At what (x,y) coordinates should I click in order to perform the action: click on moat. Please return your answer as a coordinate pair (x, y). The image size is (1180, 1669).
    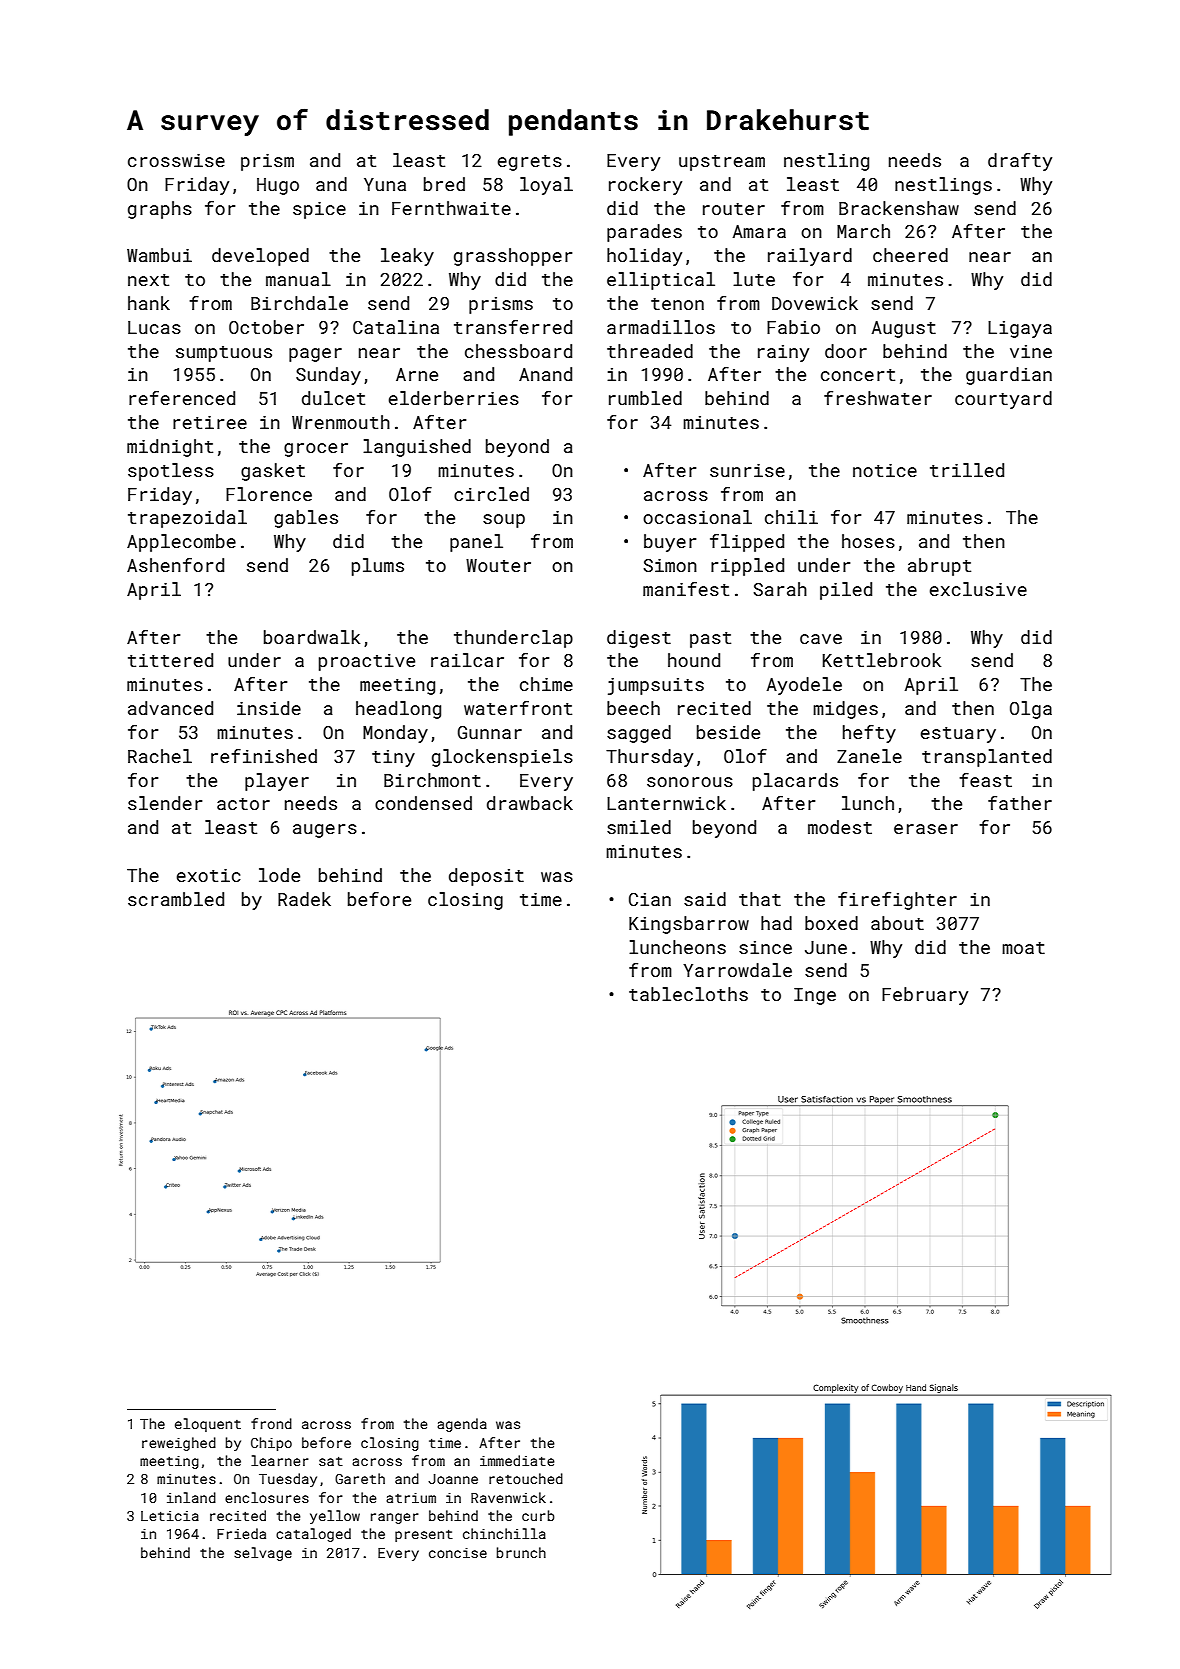
    Looking at the image, I should click on (1023, 948).
